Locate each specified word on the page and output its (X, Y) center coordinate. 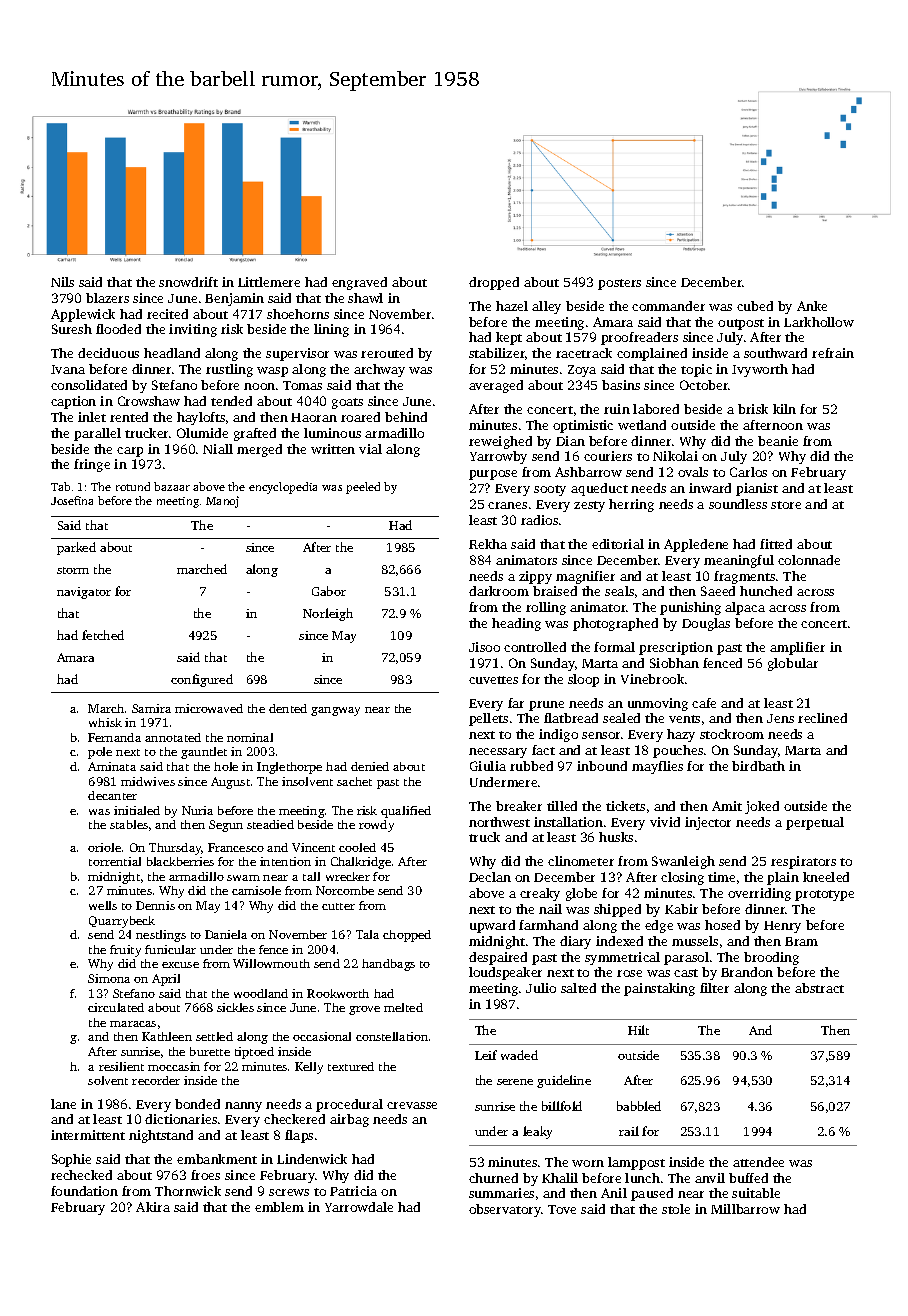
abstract (819, 988)
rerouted (387, 353)
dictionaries (181, 1119)
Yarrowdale (359, 1207)
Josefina (72, 500)
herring (631, 505)
